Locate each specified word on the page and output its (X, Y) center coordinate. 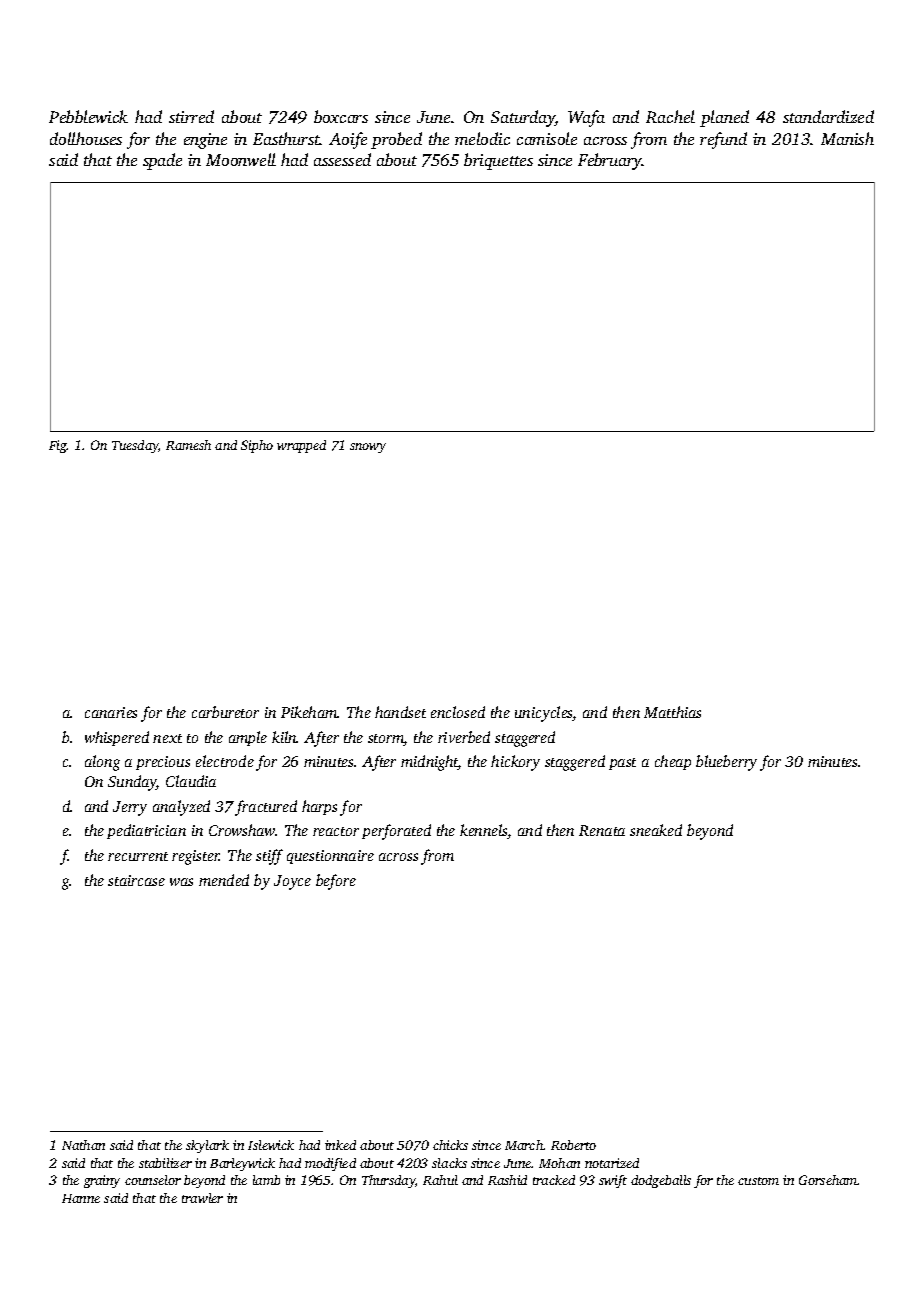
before (336, 882)
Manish (847, 138)
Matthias (672, 712)
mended (224, 880)
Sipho (257, 446)
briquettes (498, 161)
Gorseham (828, 1180)
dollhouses (86, 138)
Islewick (271, 1145)
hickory (515, 763)
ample (248, 738)
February (610, 161)
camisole (547, 138)
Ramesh (188, 445)
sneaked (656, 830)
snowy (368, 448)
